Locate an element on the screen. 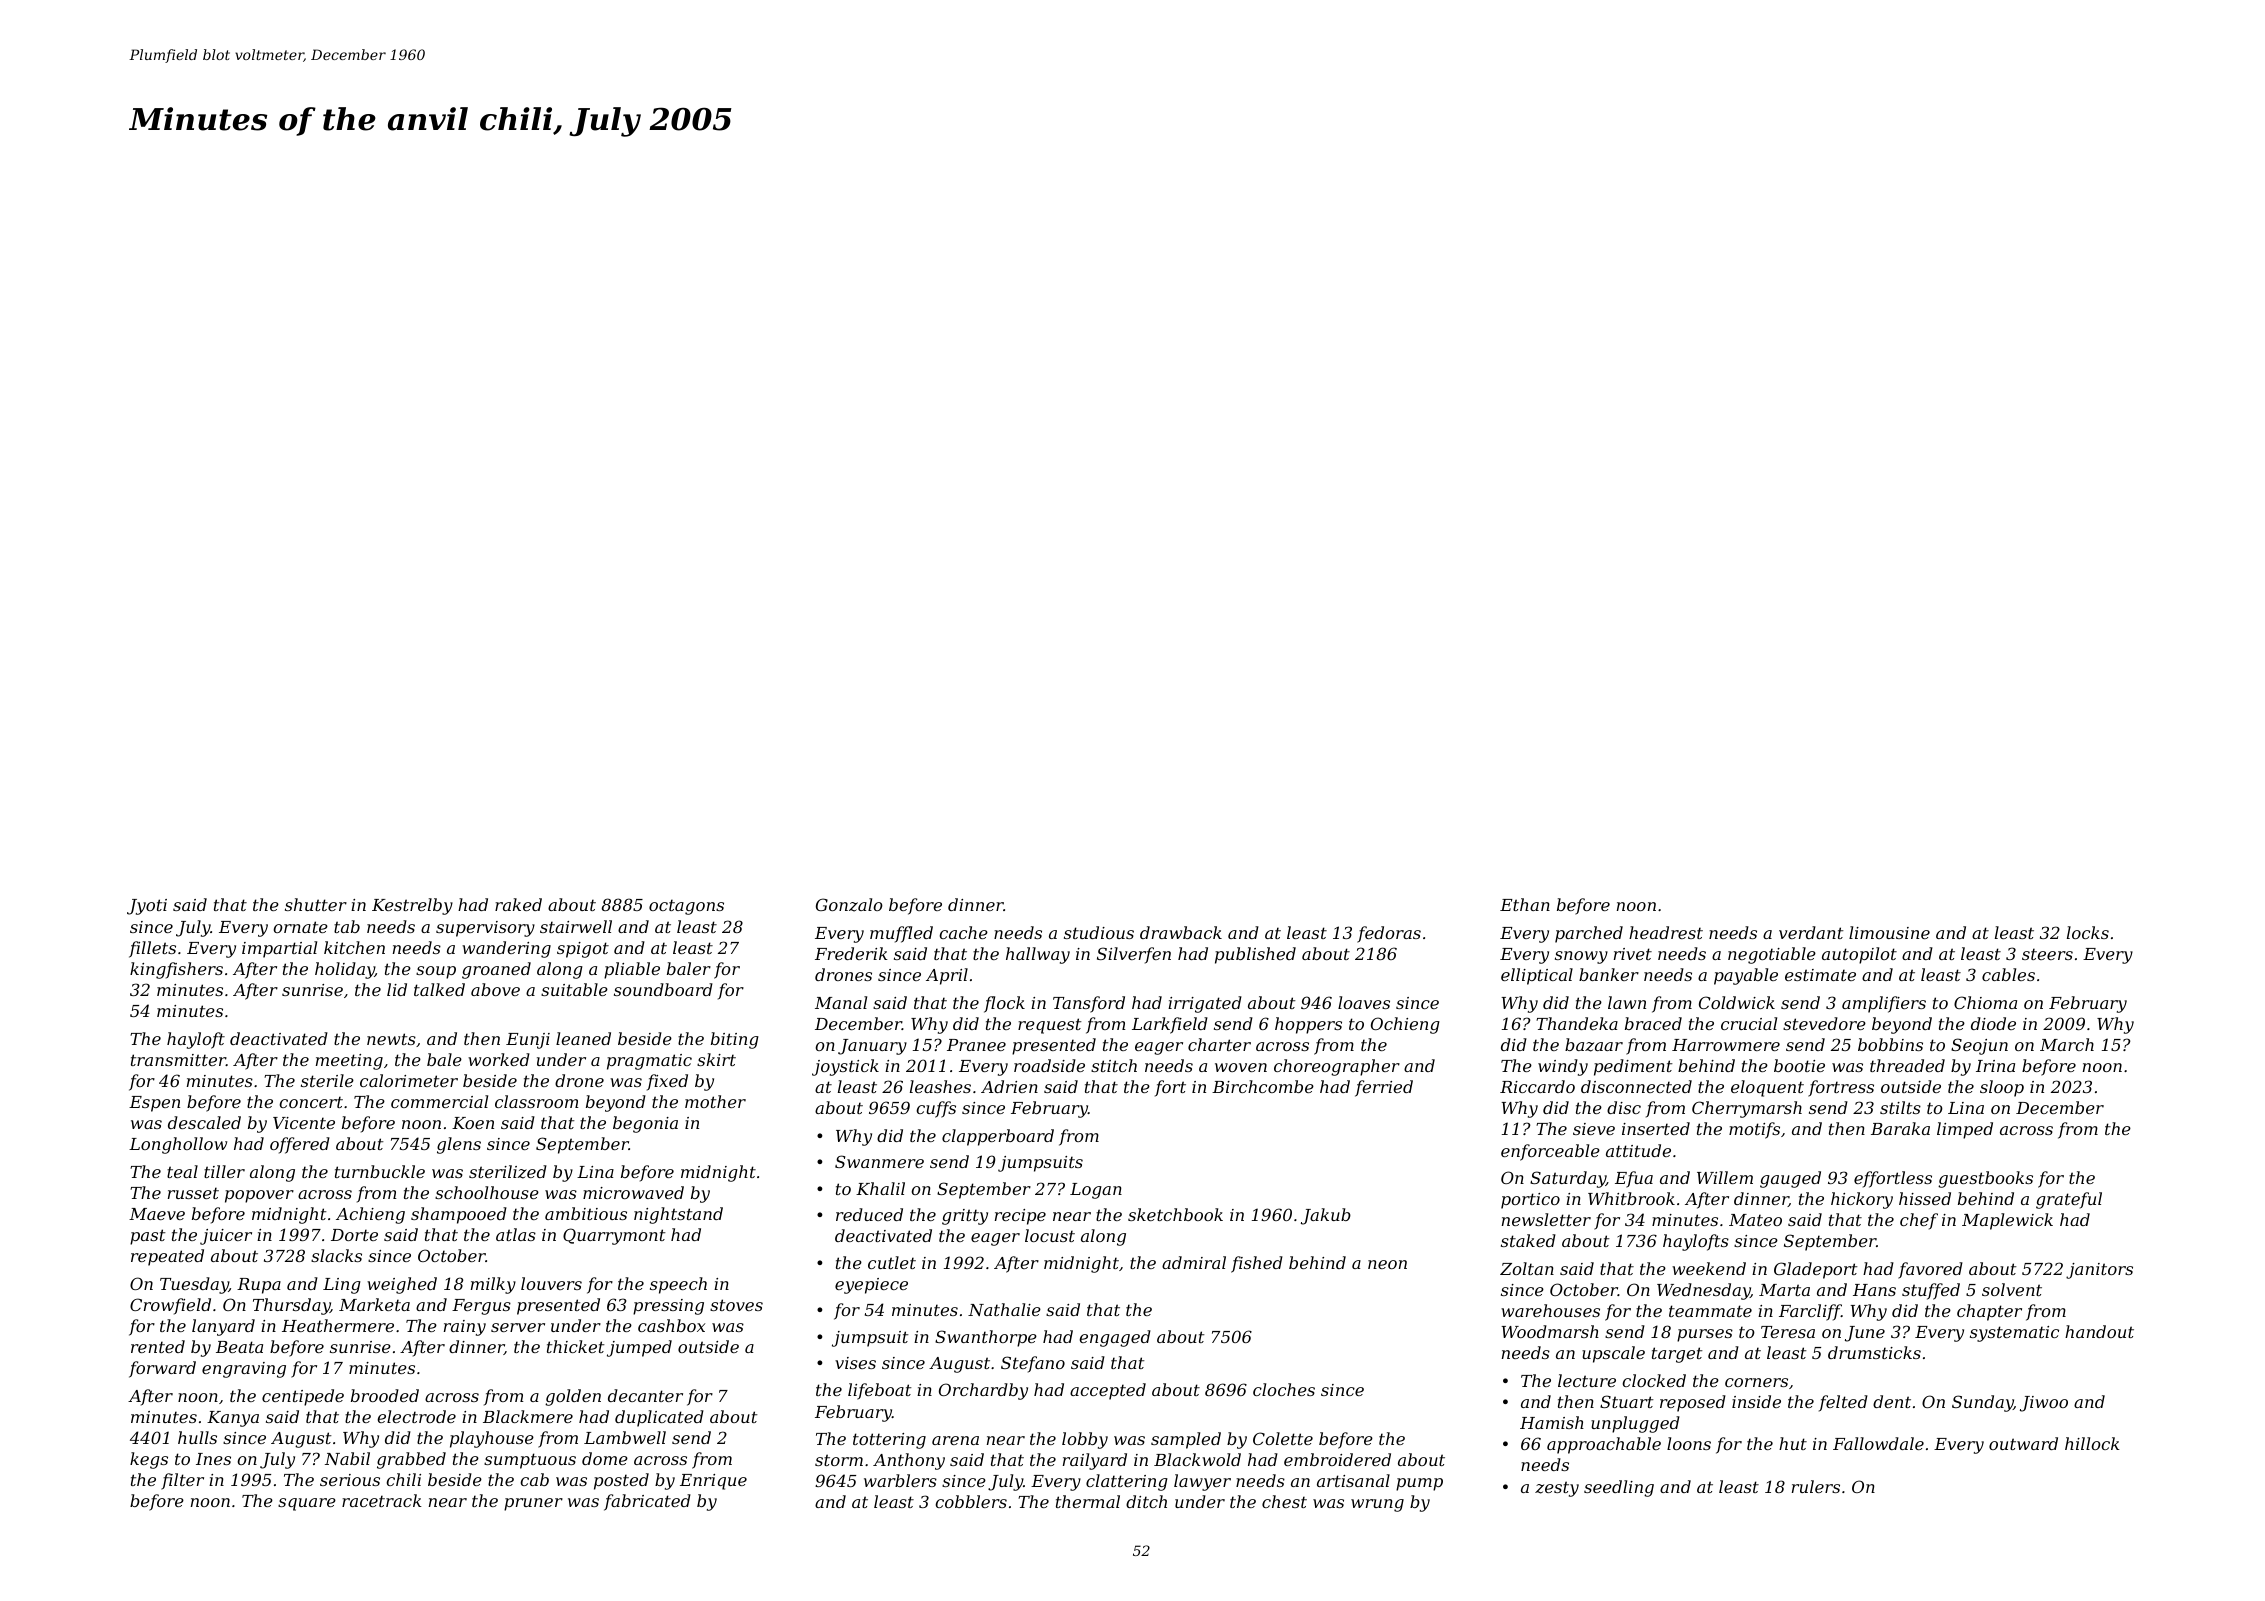 This screenshot has height=1601, width=2265. shutter is located at coordinates (316, 904).
